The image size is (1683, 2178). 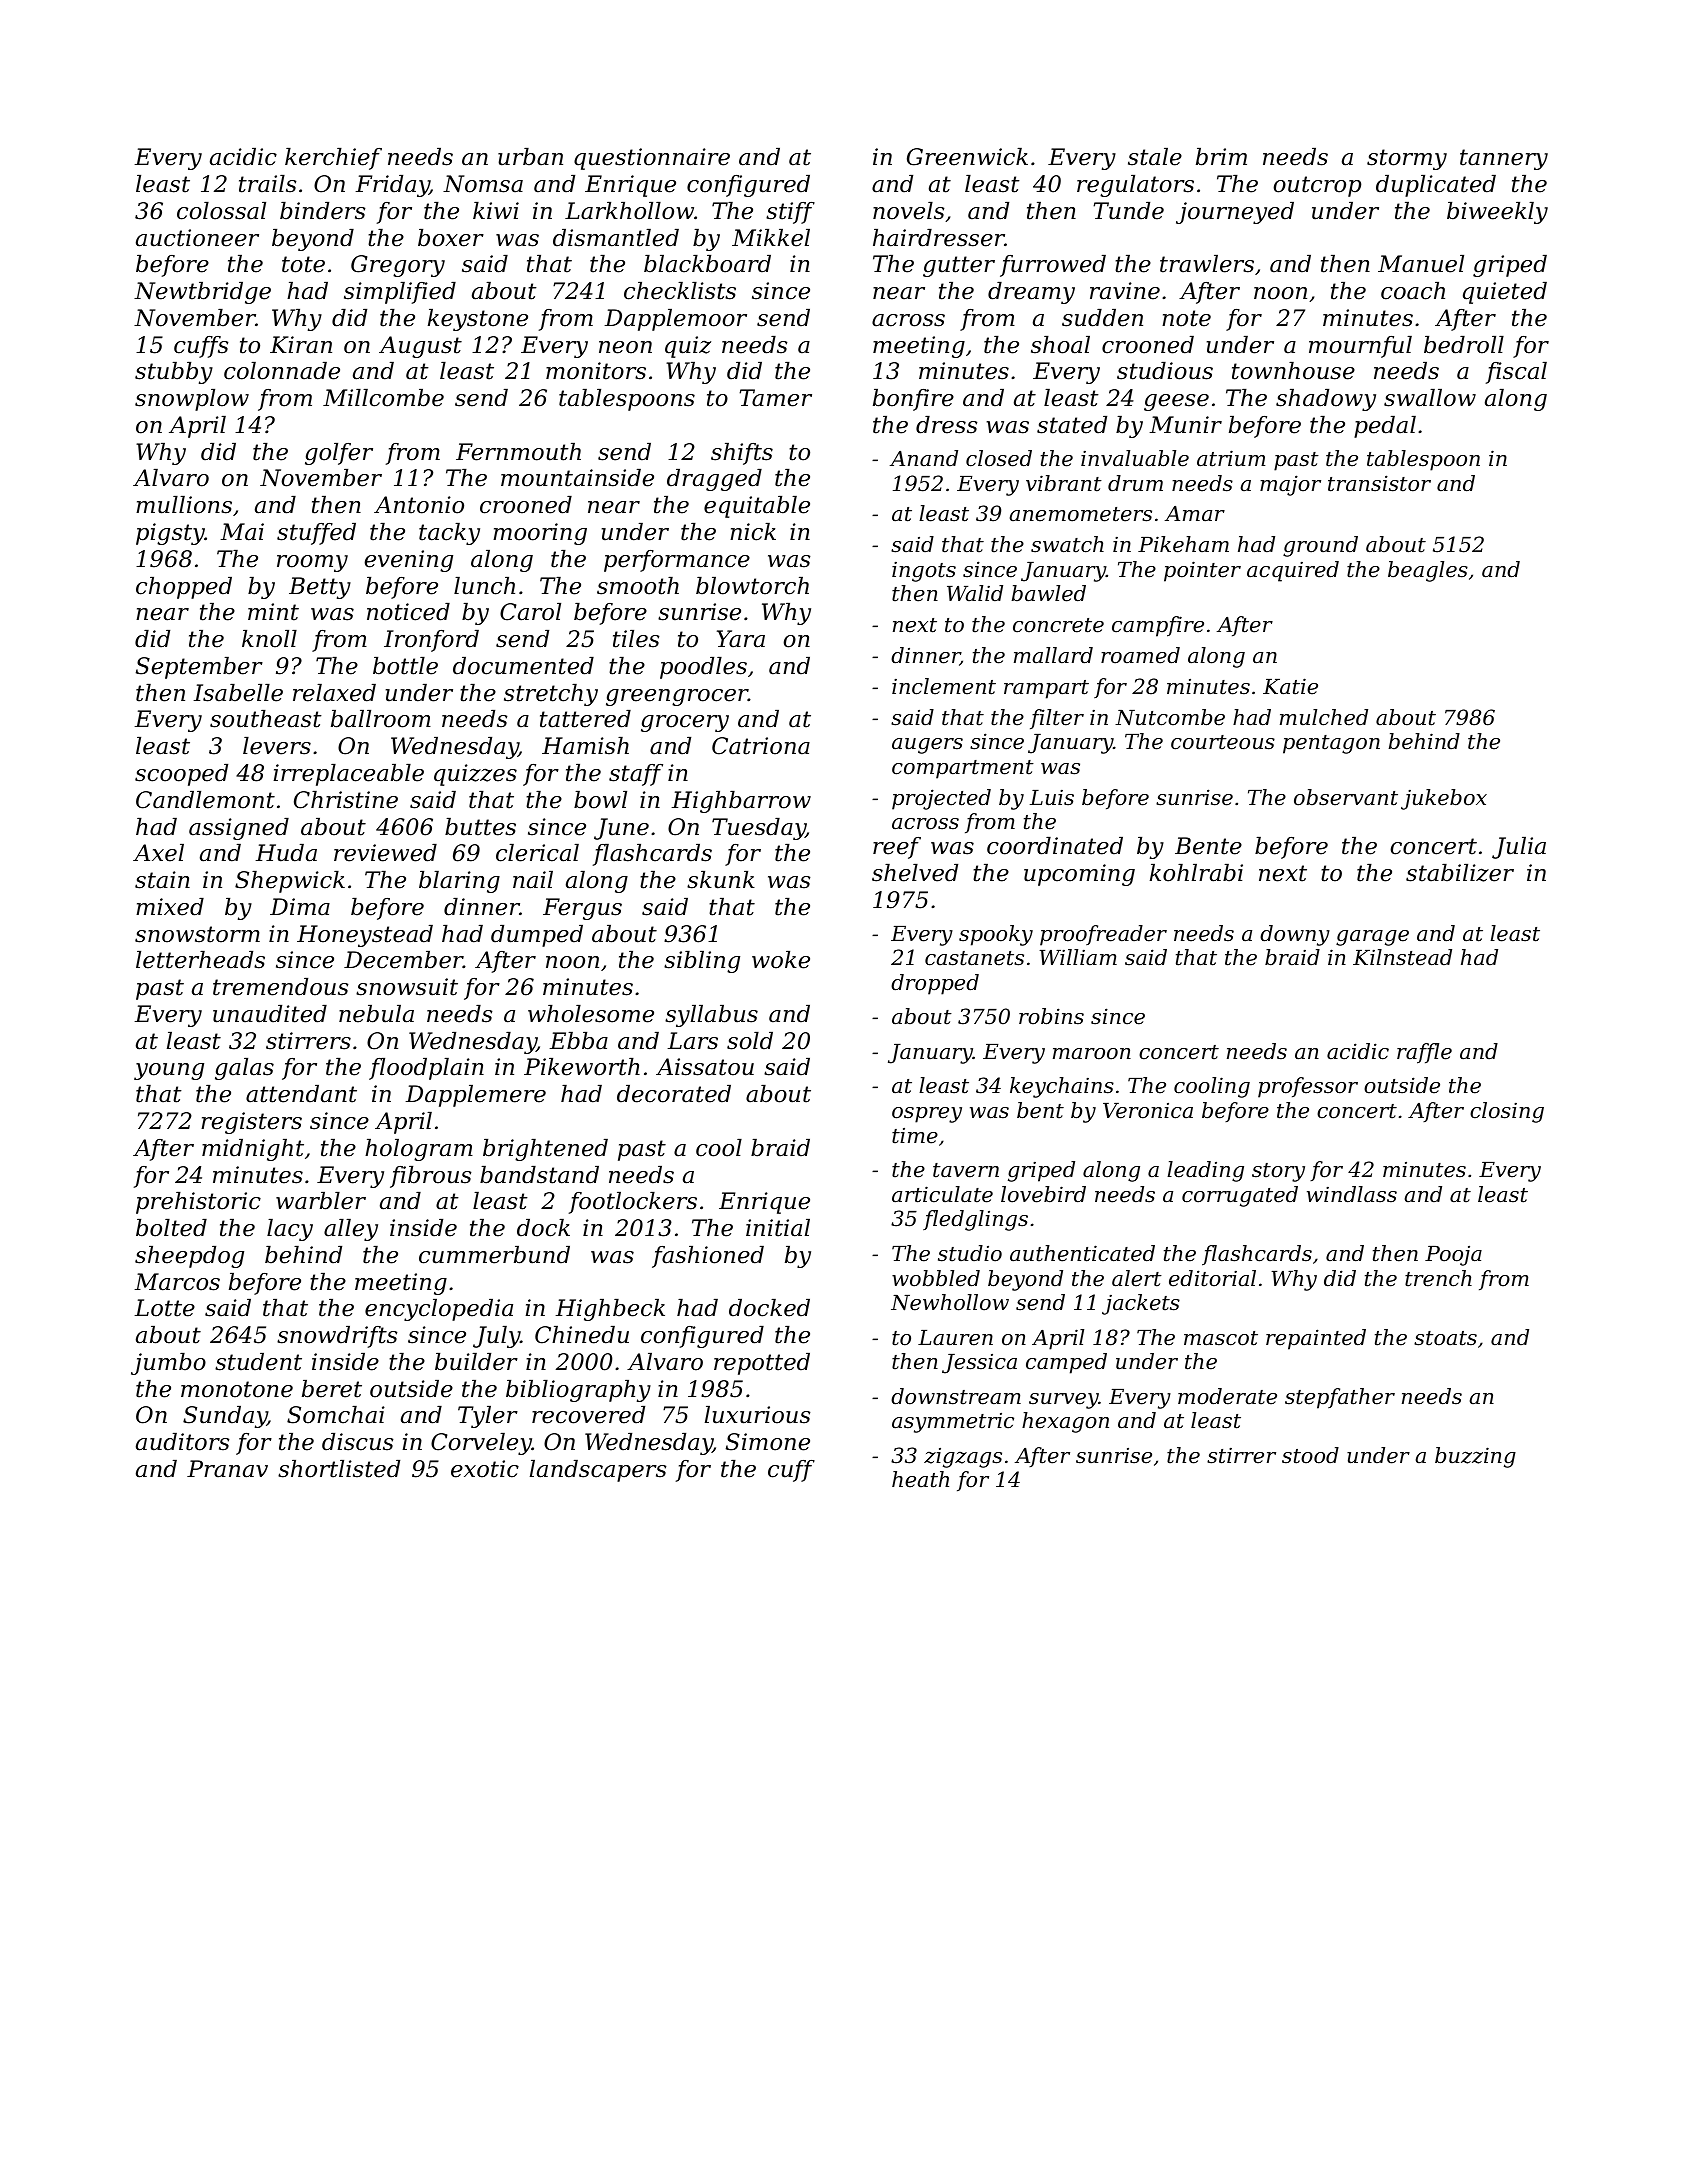 I want to click on builder, so click(x=476, y=1362).
